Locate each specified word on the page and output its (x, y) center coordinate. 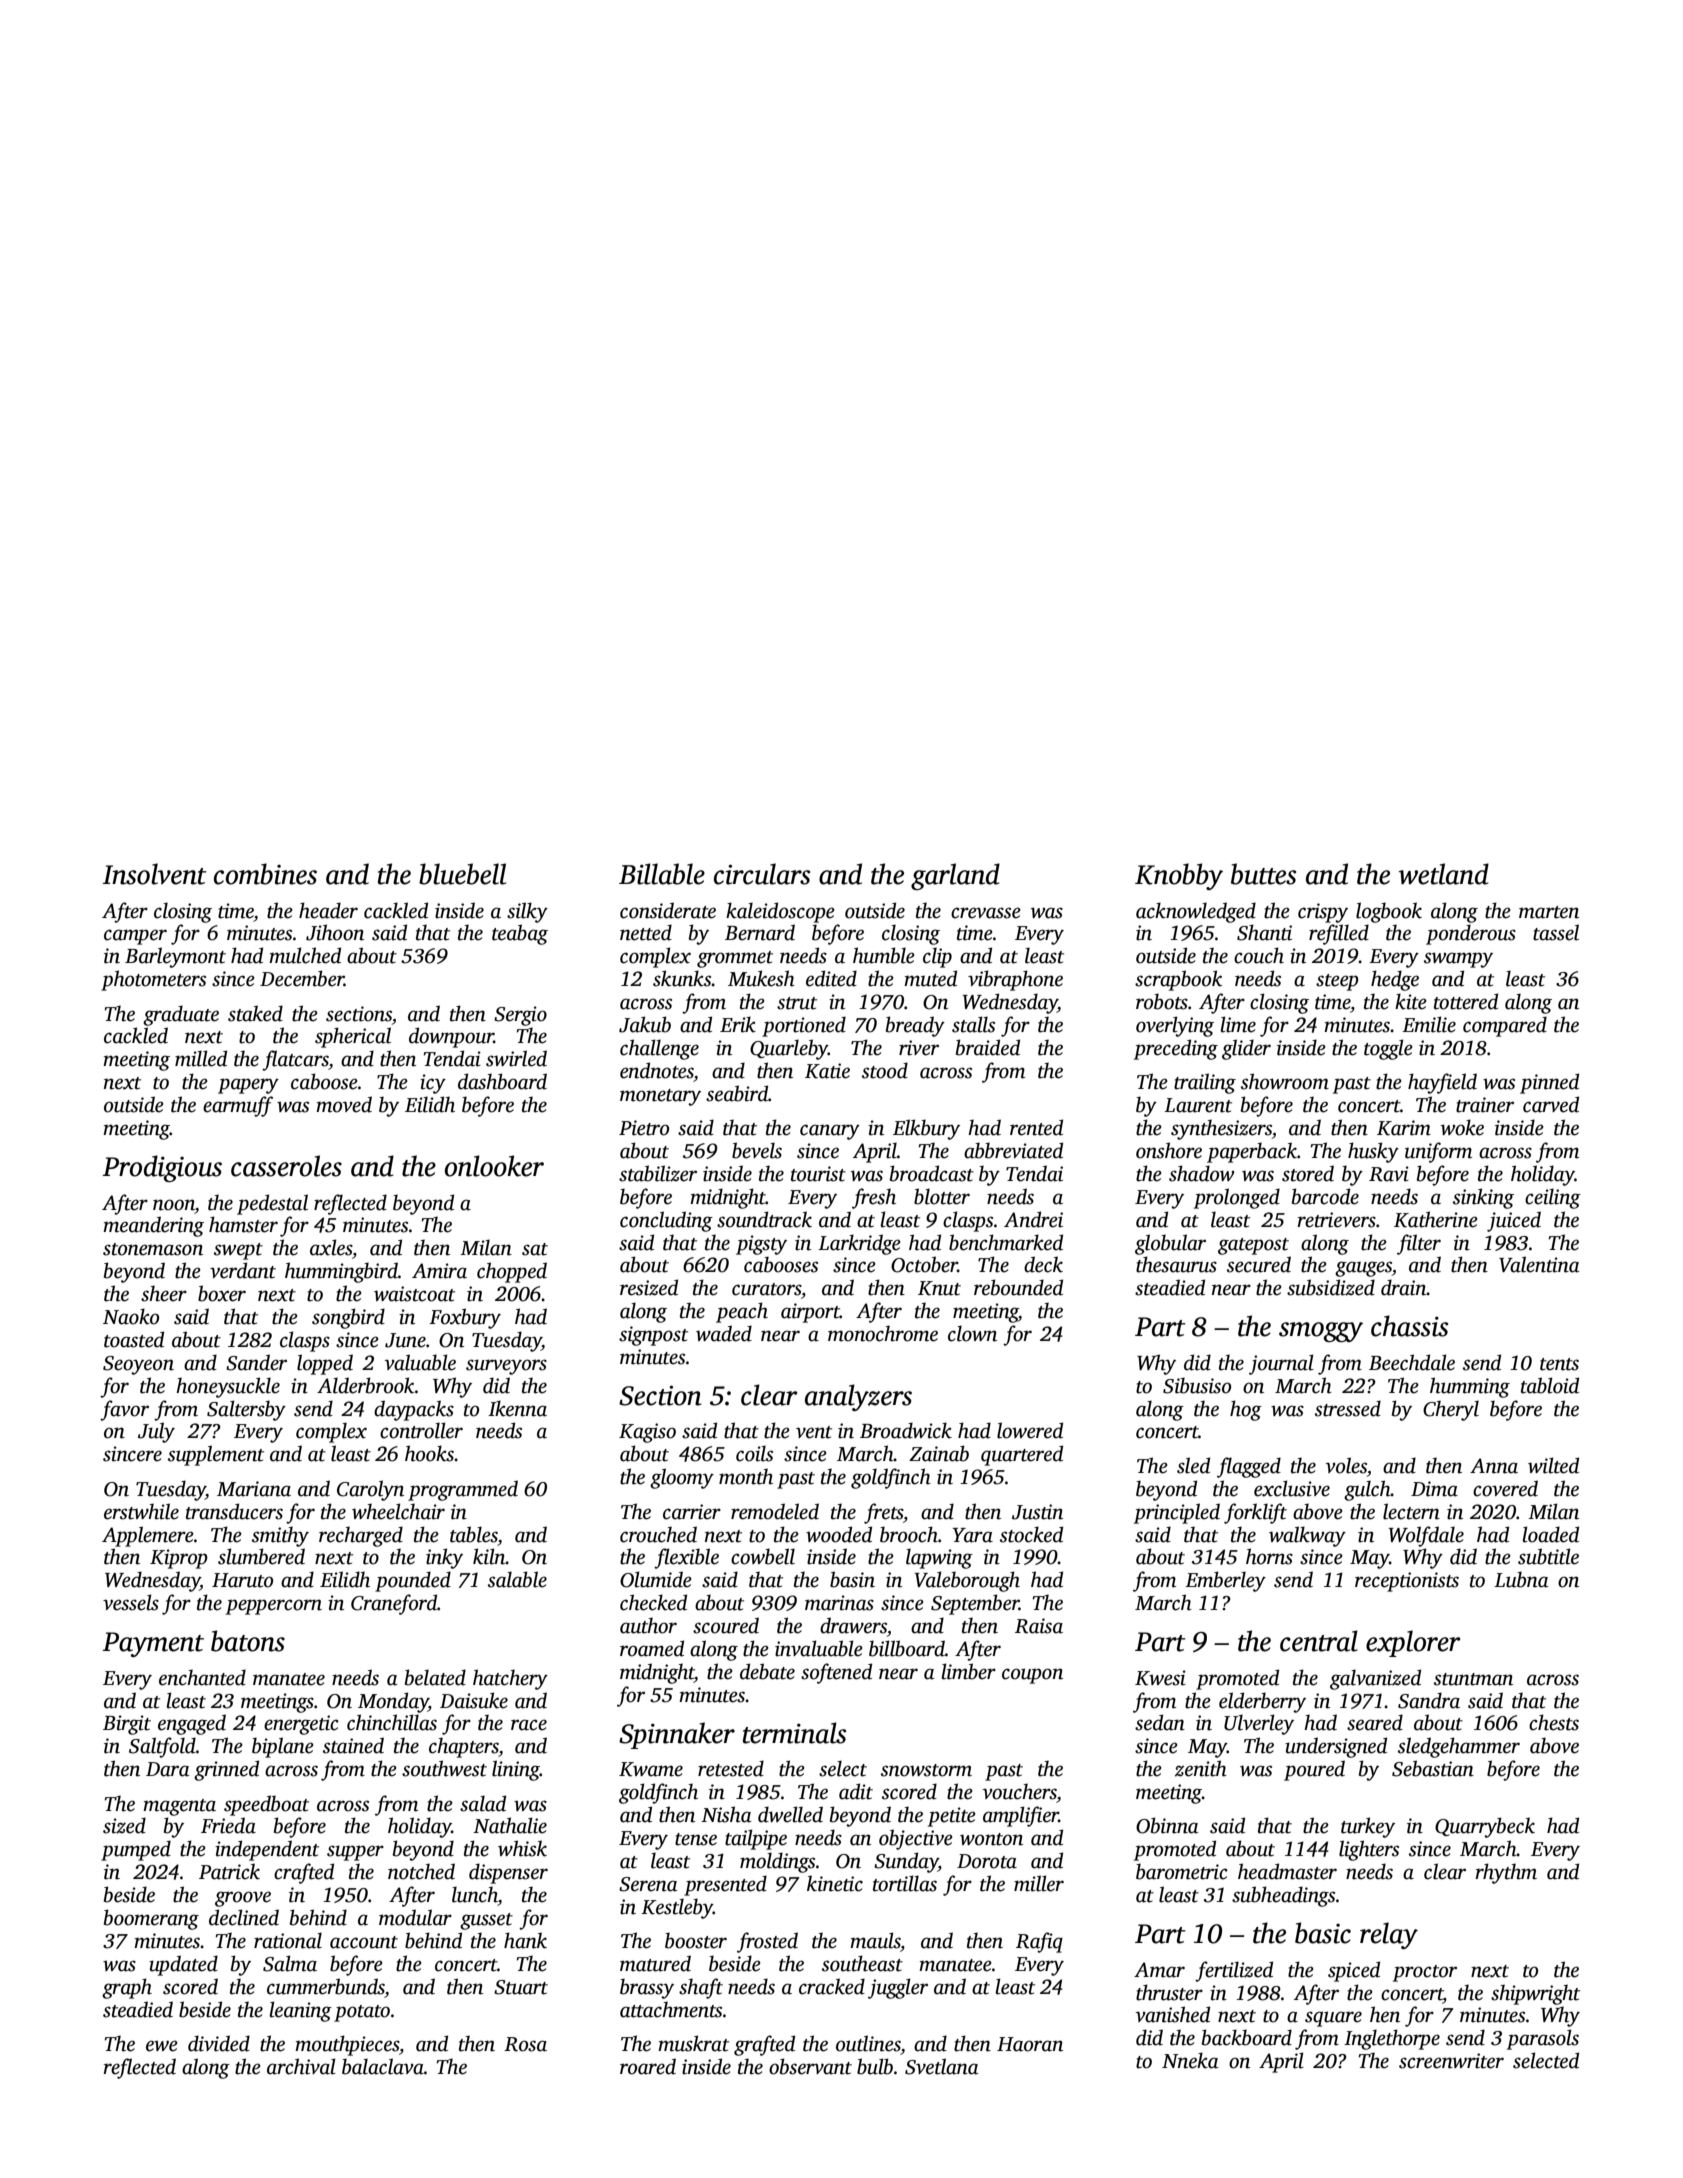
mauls (875, 1940)
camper (135, 937)
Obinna (1167, 1825)
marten (1549, 912)
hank (525, 1940)
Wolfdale (1426, 1536)
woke (1462, 1127)
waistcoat (414, 1294)
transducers (234, 1511)
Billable (662, 874)
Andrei (1033, 1219)
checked (653, 1602)
